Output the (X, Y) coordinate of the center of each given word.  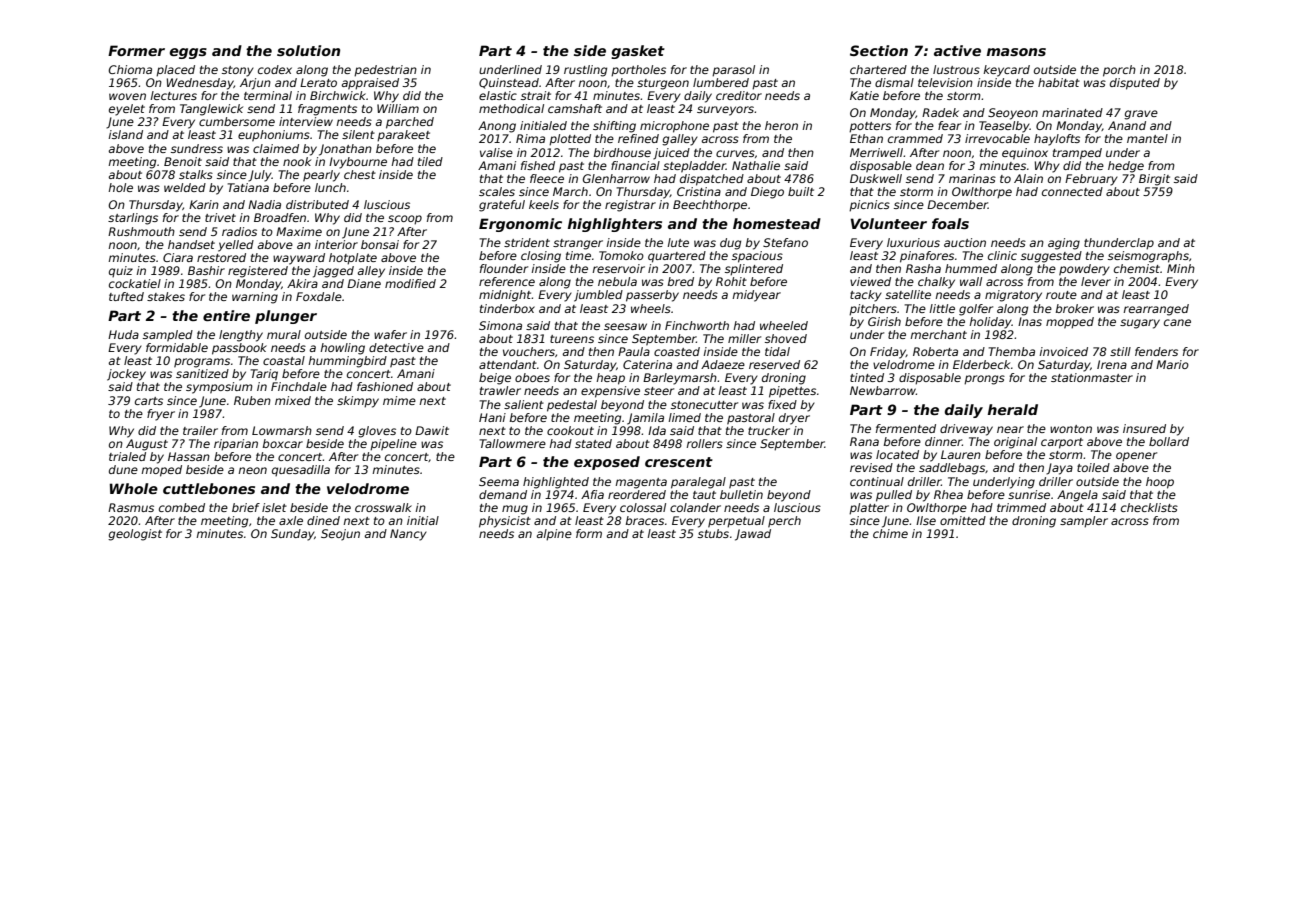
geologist (135, 535)
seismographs (1148, 257)
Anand (1127, 125)
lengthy (241, 336)
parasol (733, 71)
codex (275, 69)
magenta (641, 483)
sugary (1140, 324)
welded (185, 187)
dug (730, 244)
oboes (532, 377)
